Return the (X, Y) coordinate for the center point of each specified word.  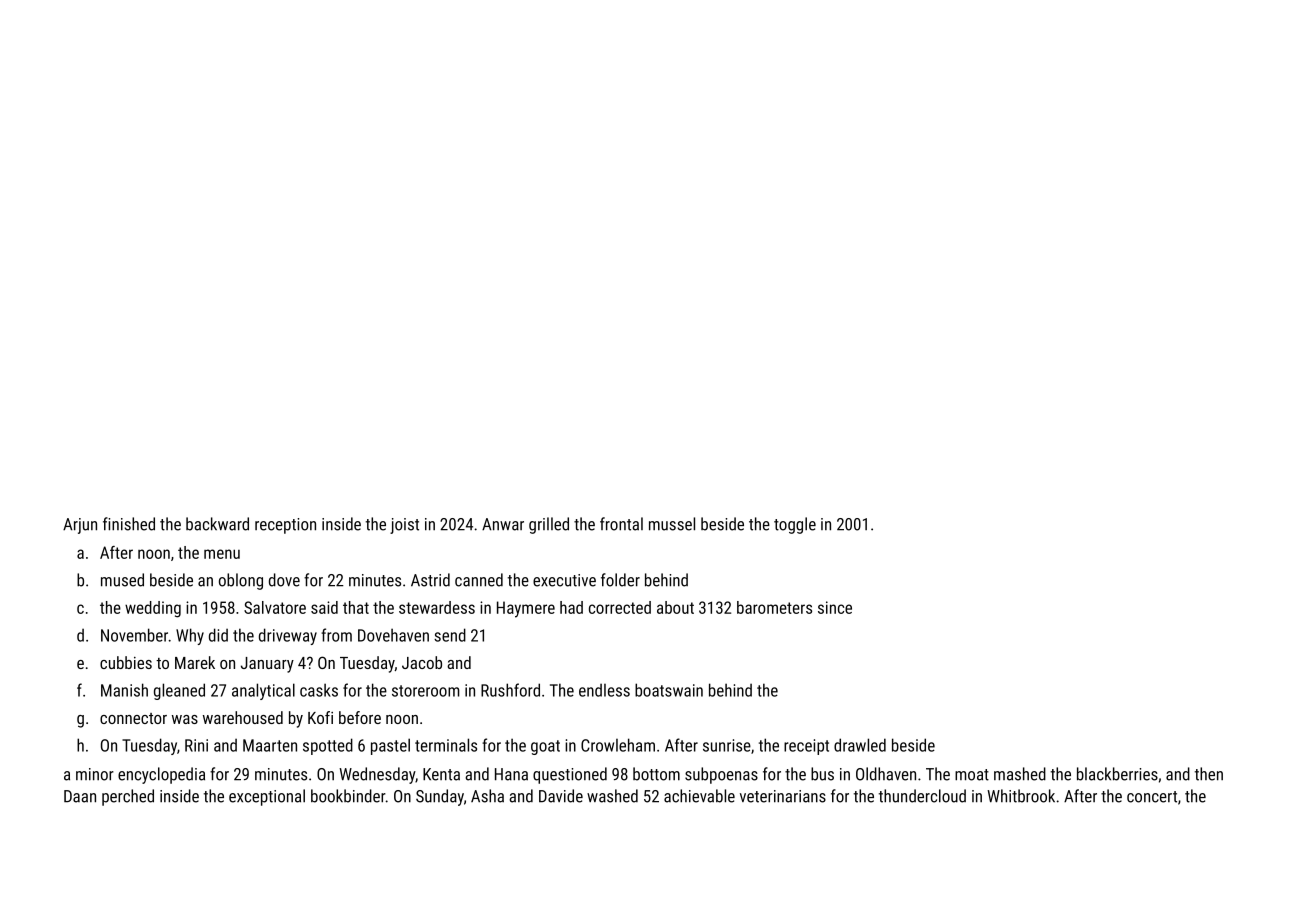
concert (1152, 797)
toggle (795, 525)
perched (128, 797)
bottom (656, 774)
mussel (672, 524)
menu (222, 554)
